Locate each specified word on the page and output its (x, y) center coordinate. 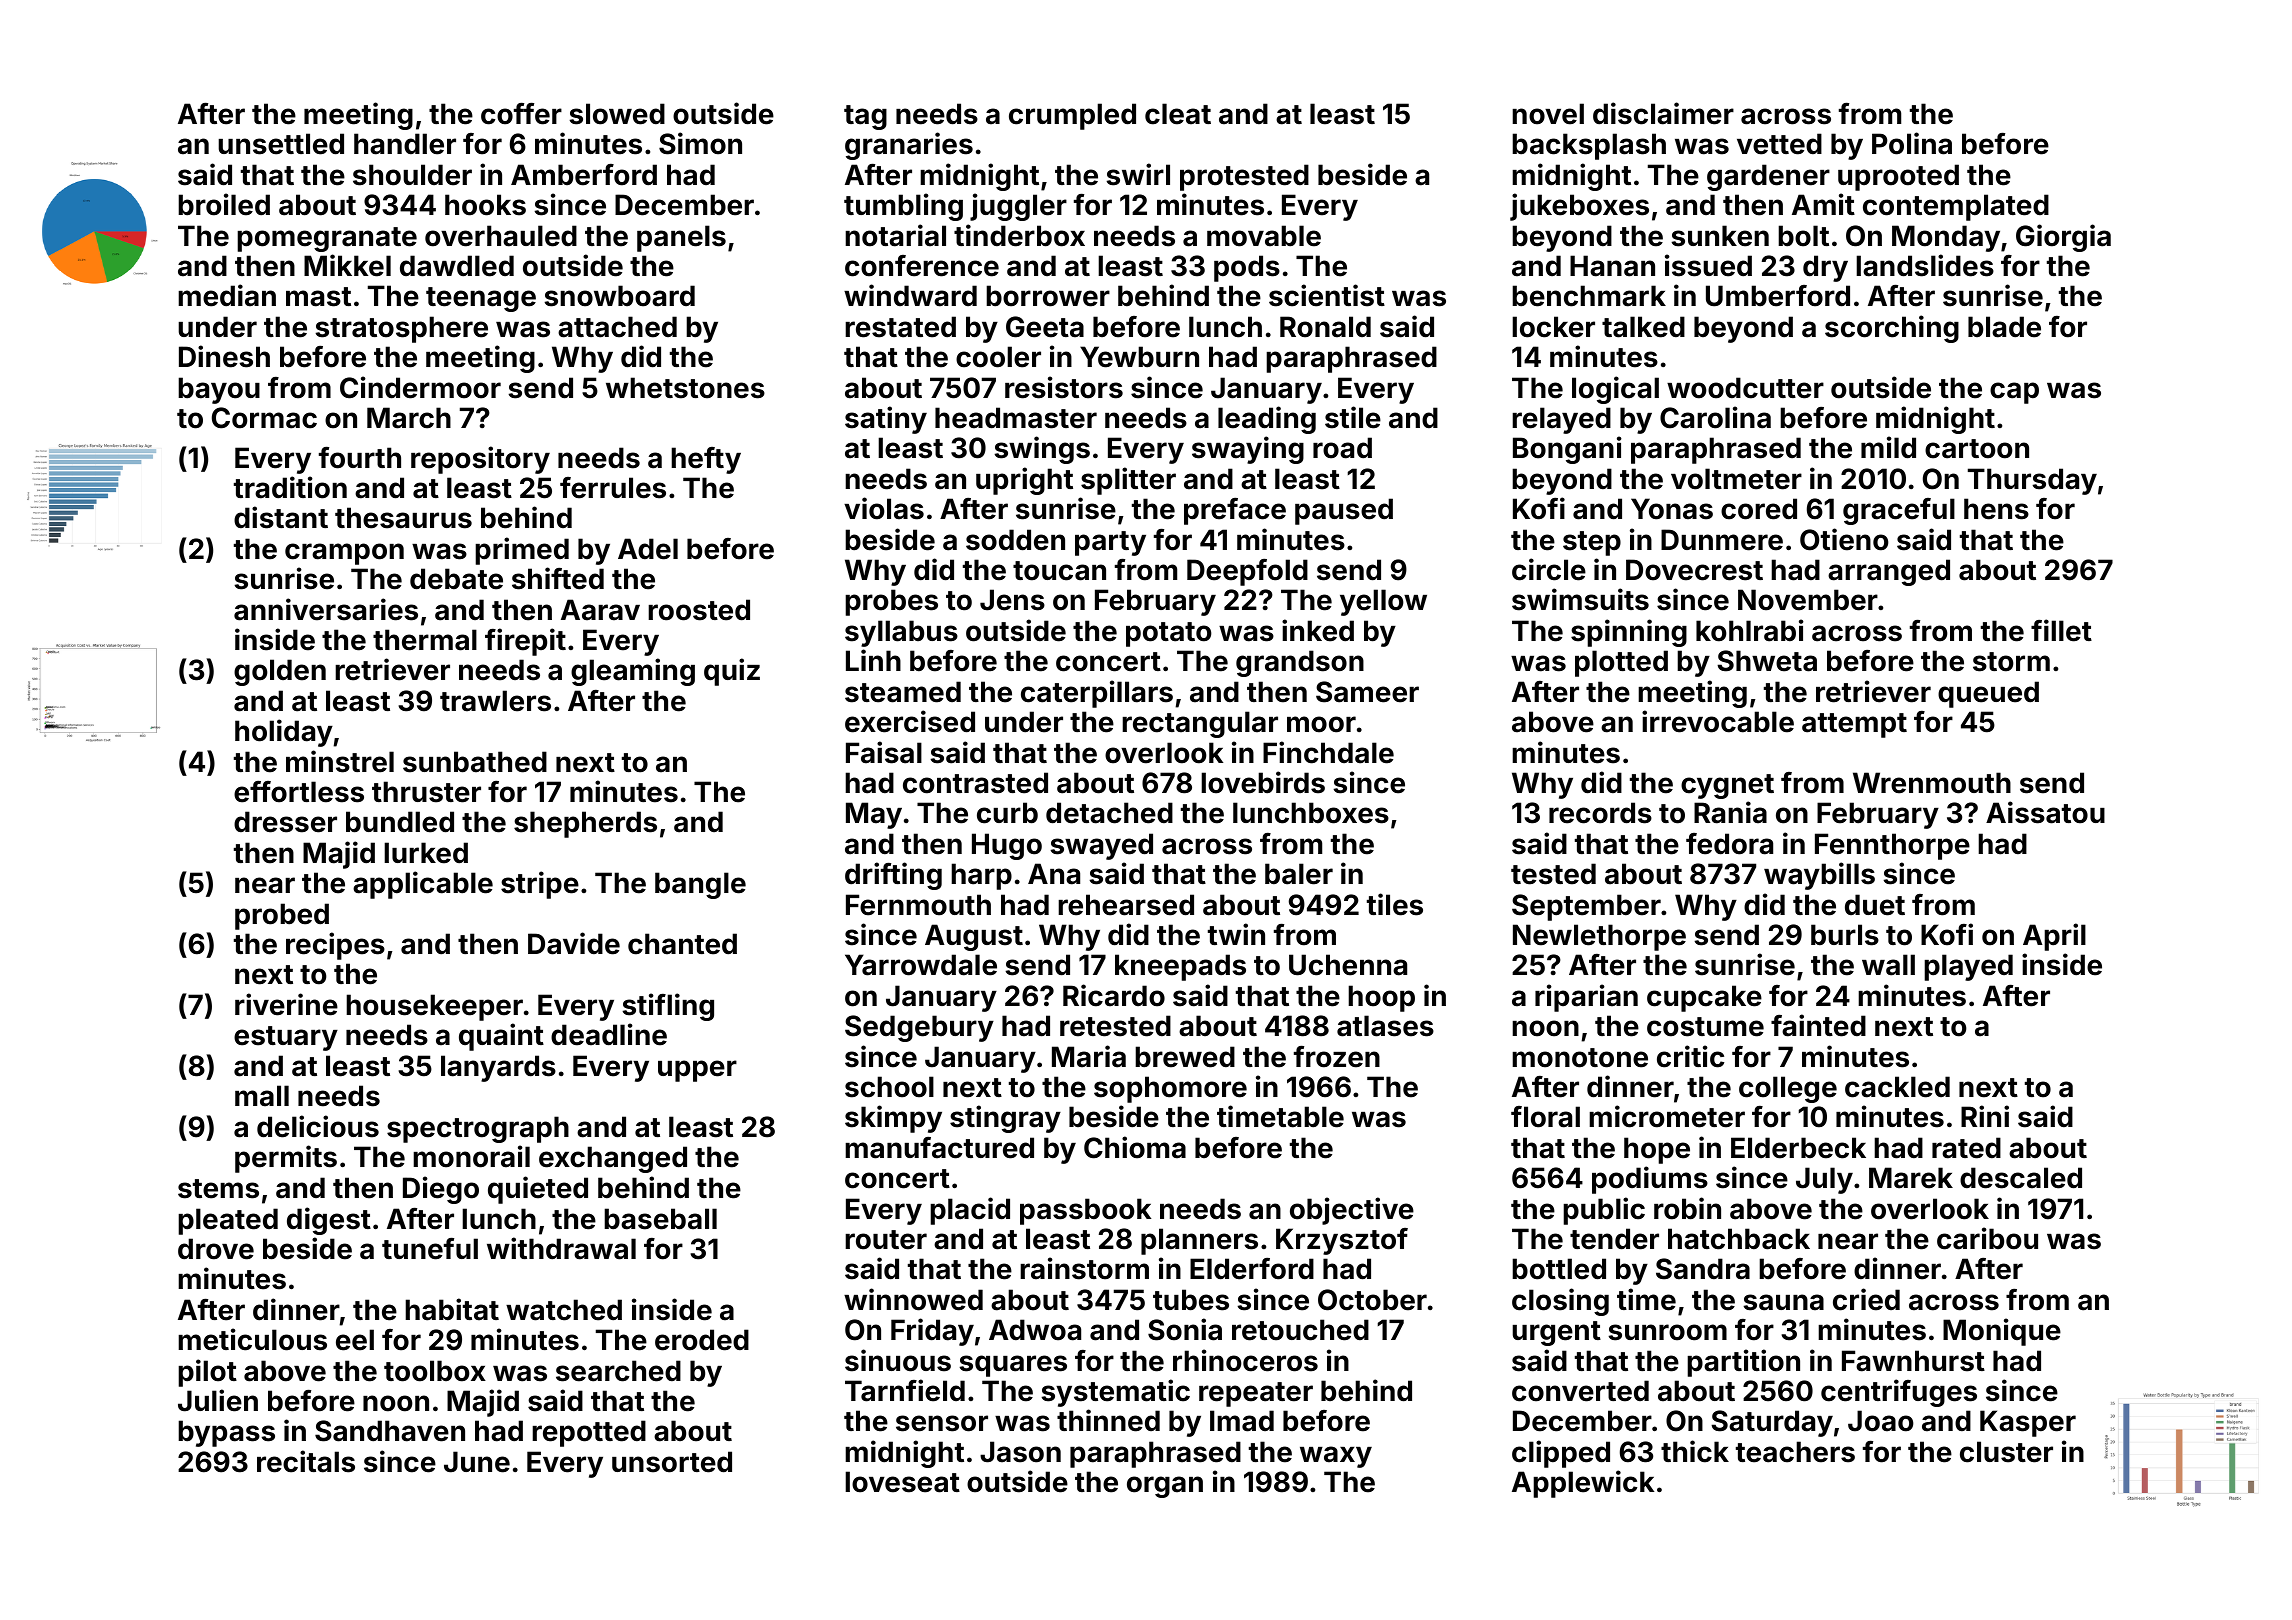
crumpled (1072, 116)
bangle (700, 885)
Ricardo (1114, 995)
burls (1845, 935)
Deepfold (1247, 572)
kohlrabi (1750, 630)
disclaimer (1663, 113)
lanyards (498, 1068)
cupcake (1704, 998)
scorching (1892, 329)
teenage (481, 299)
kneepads (1180, 967)
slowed (617, 114)
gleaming (633, 672)
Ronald (1325, 327)
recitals (306, 1461)
